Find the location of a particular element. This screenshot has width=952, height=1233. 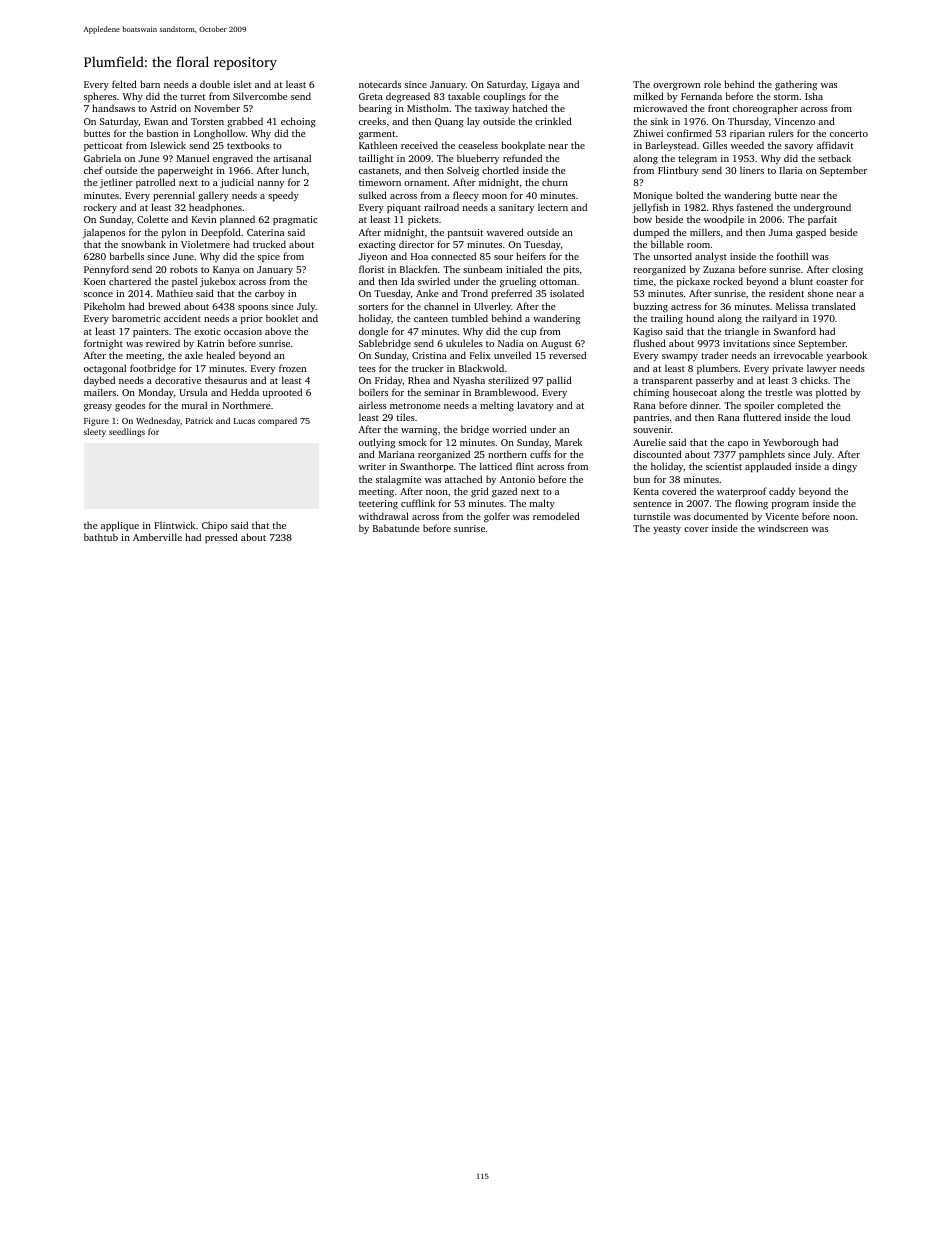

director is located at coordinates (416, 244).
